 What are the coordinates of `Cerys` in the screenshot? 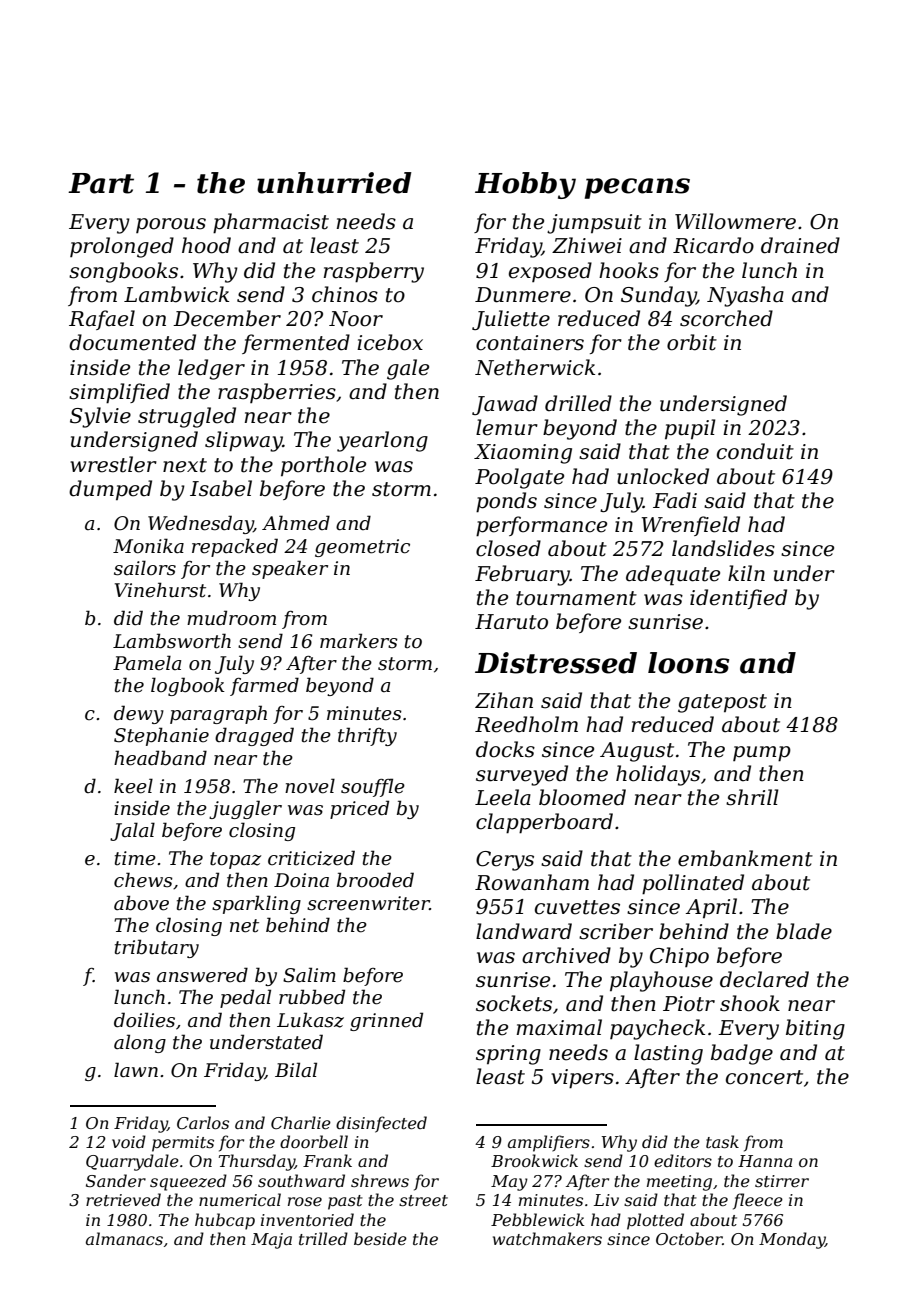 It's located at (505, 861).
